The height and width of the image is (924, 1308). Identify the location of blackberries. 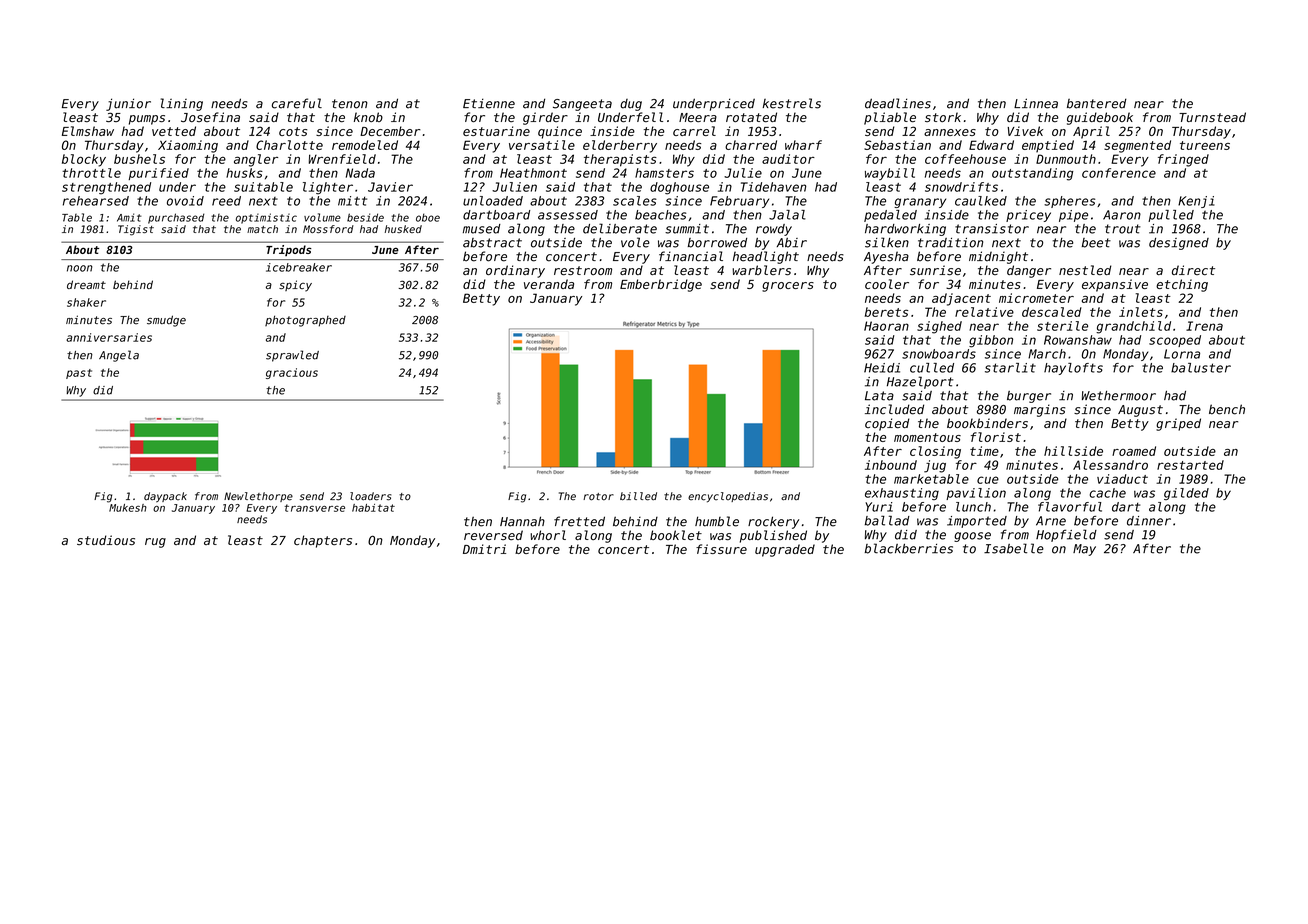
(909, 548).
